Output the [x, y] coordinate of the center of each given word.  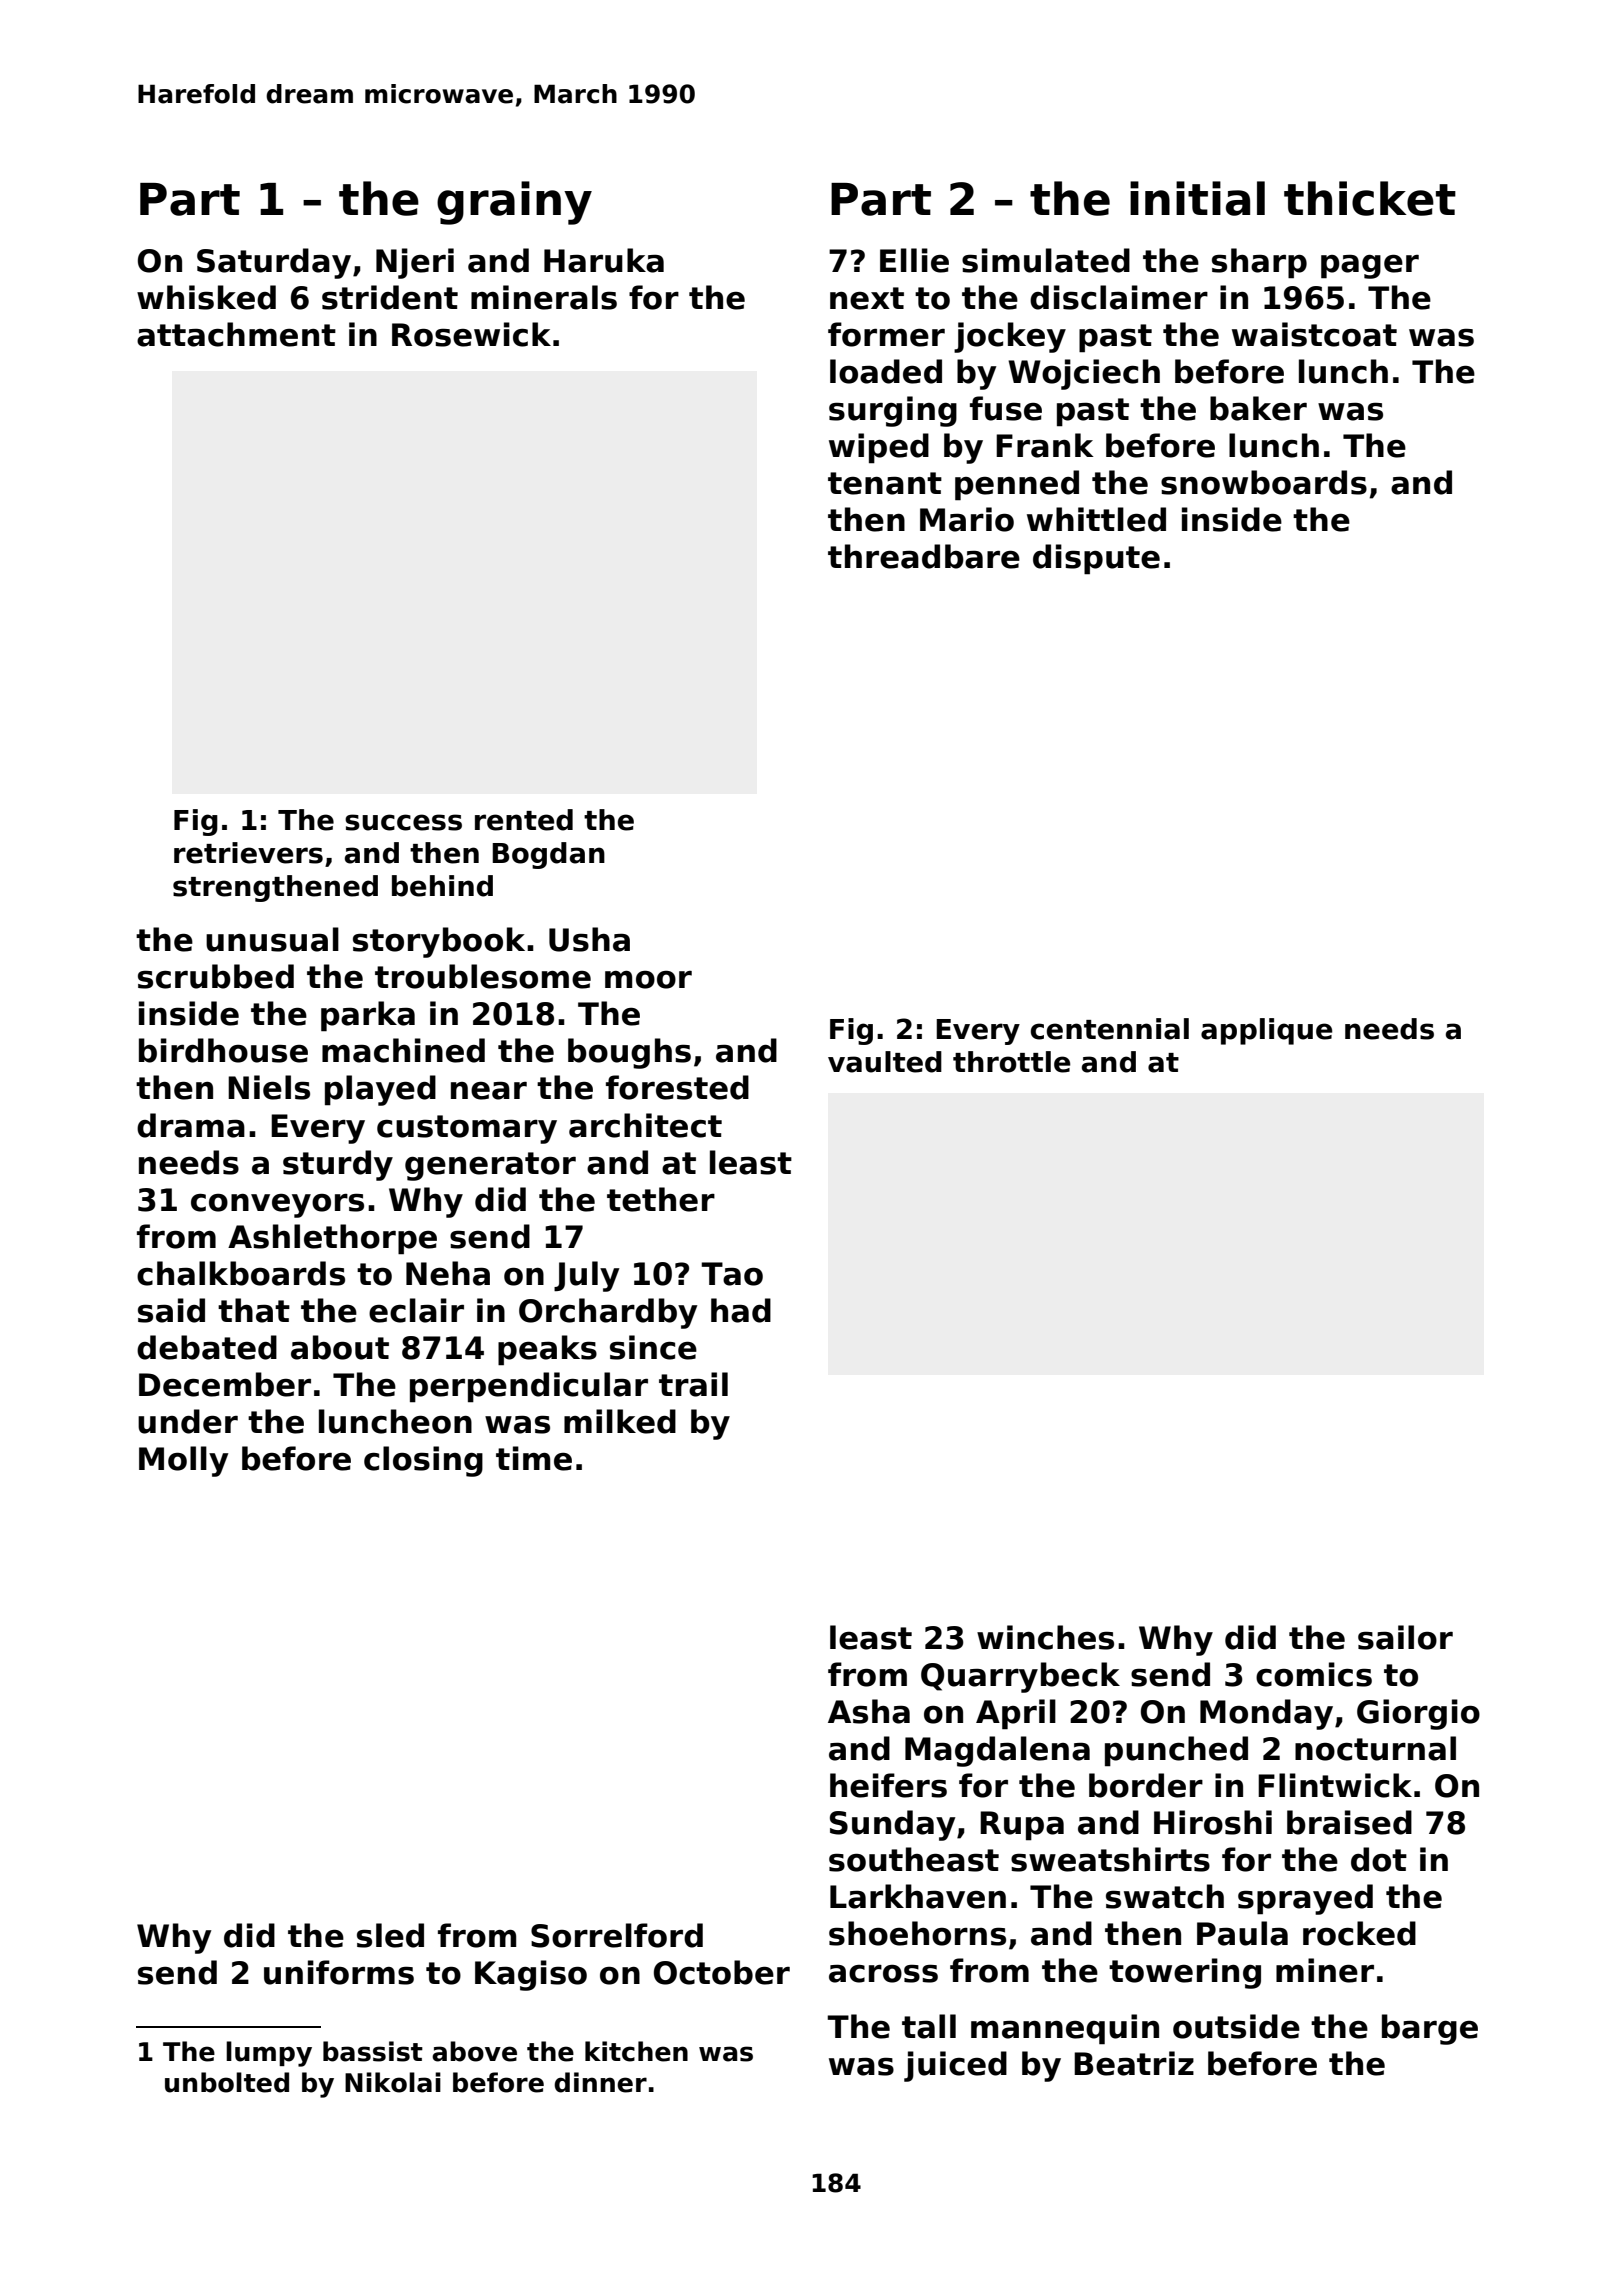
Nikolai [393, 2082]
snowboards [1264, 482]
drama [191, 1125]
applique [1266, 1031]
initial [1197, 198]
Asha [869, 1711]
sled [390, 1935]
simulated [1046, 260]
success [403, 822]
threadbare [924, 556]
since [653, 1347]
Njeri [415, 263]
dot [1379, 1859]
